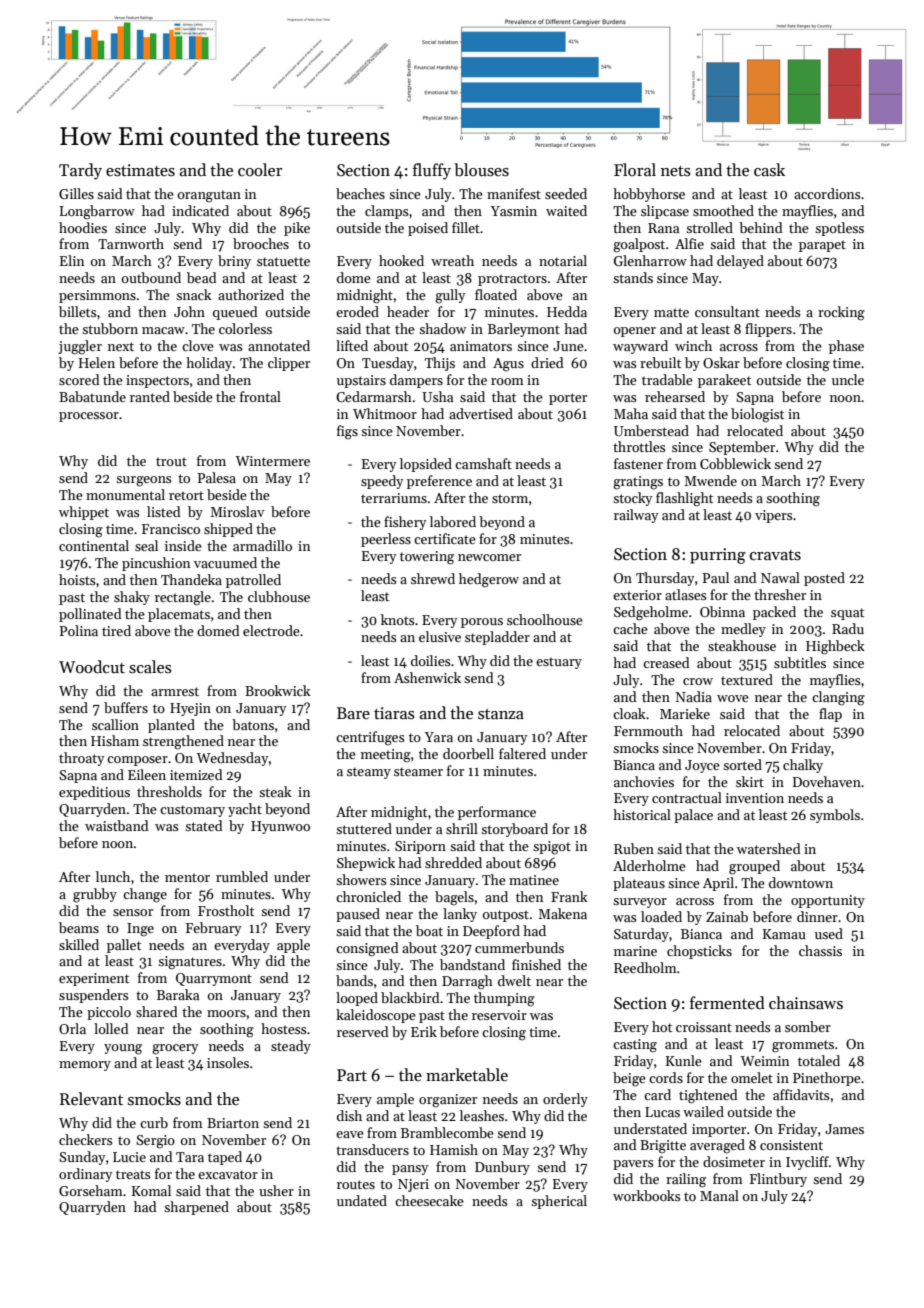 The height and width of the screenshot is (1308, 924). Describe the element at coordinates (830, 715) in the screenshot. I see `flap` at that location.
